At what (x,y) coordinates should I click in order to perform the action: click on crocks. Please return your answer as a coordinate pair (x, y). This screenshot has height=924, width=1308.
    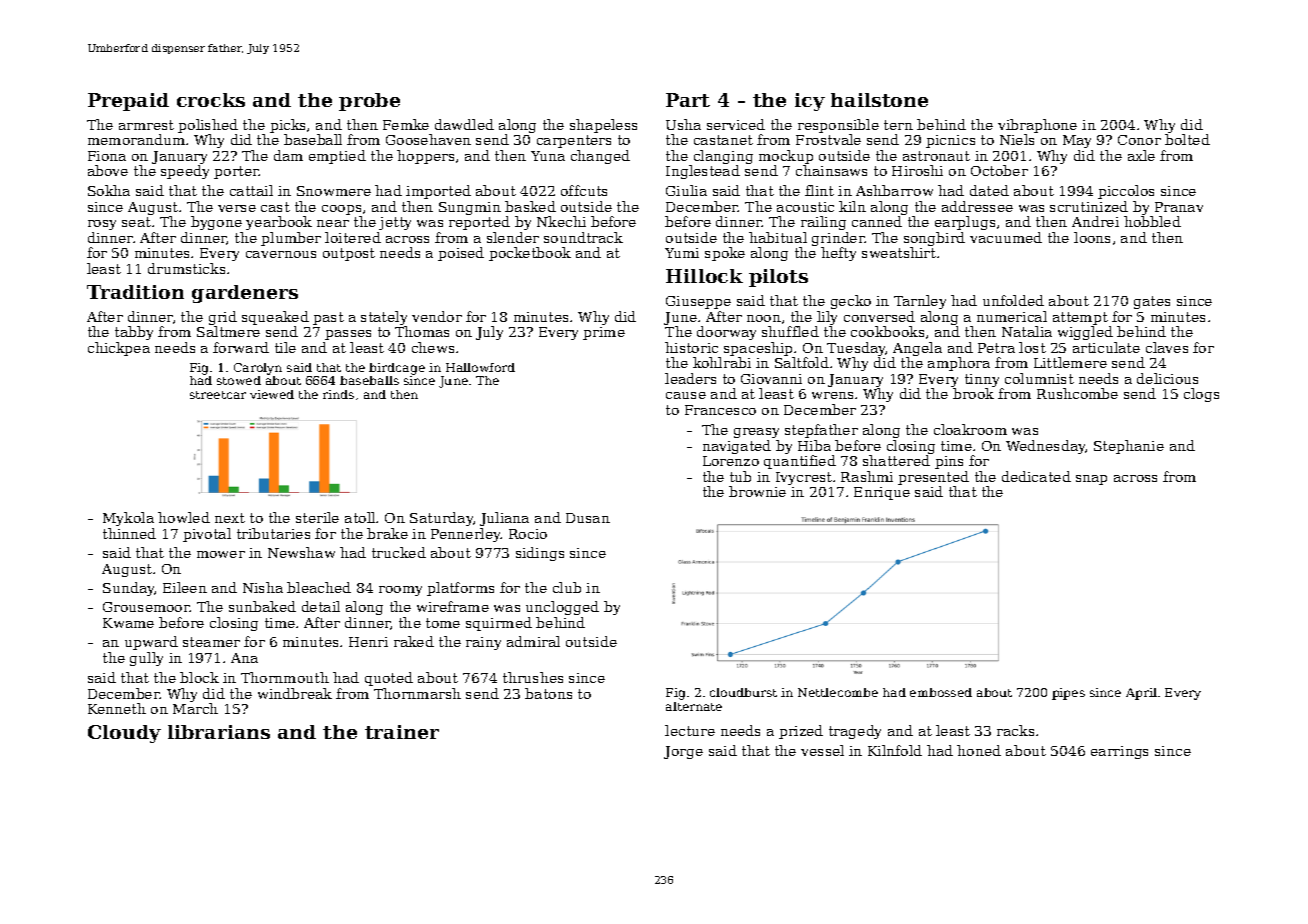
    Looking at the image, I should click on (211, 100).
